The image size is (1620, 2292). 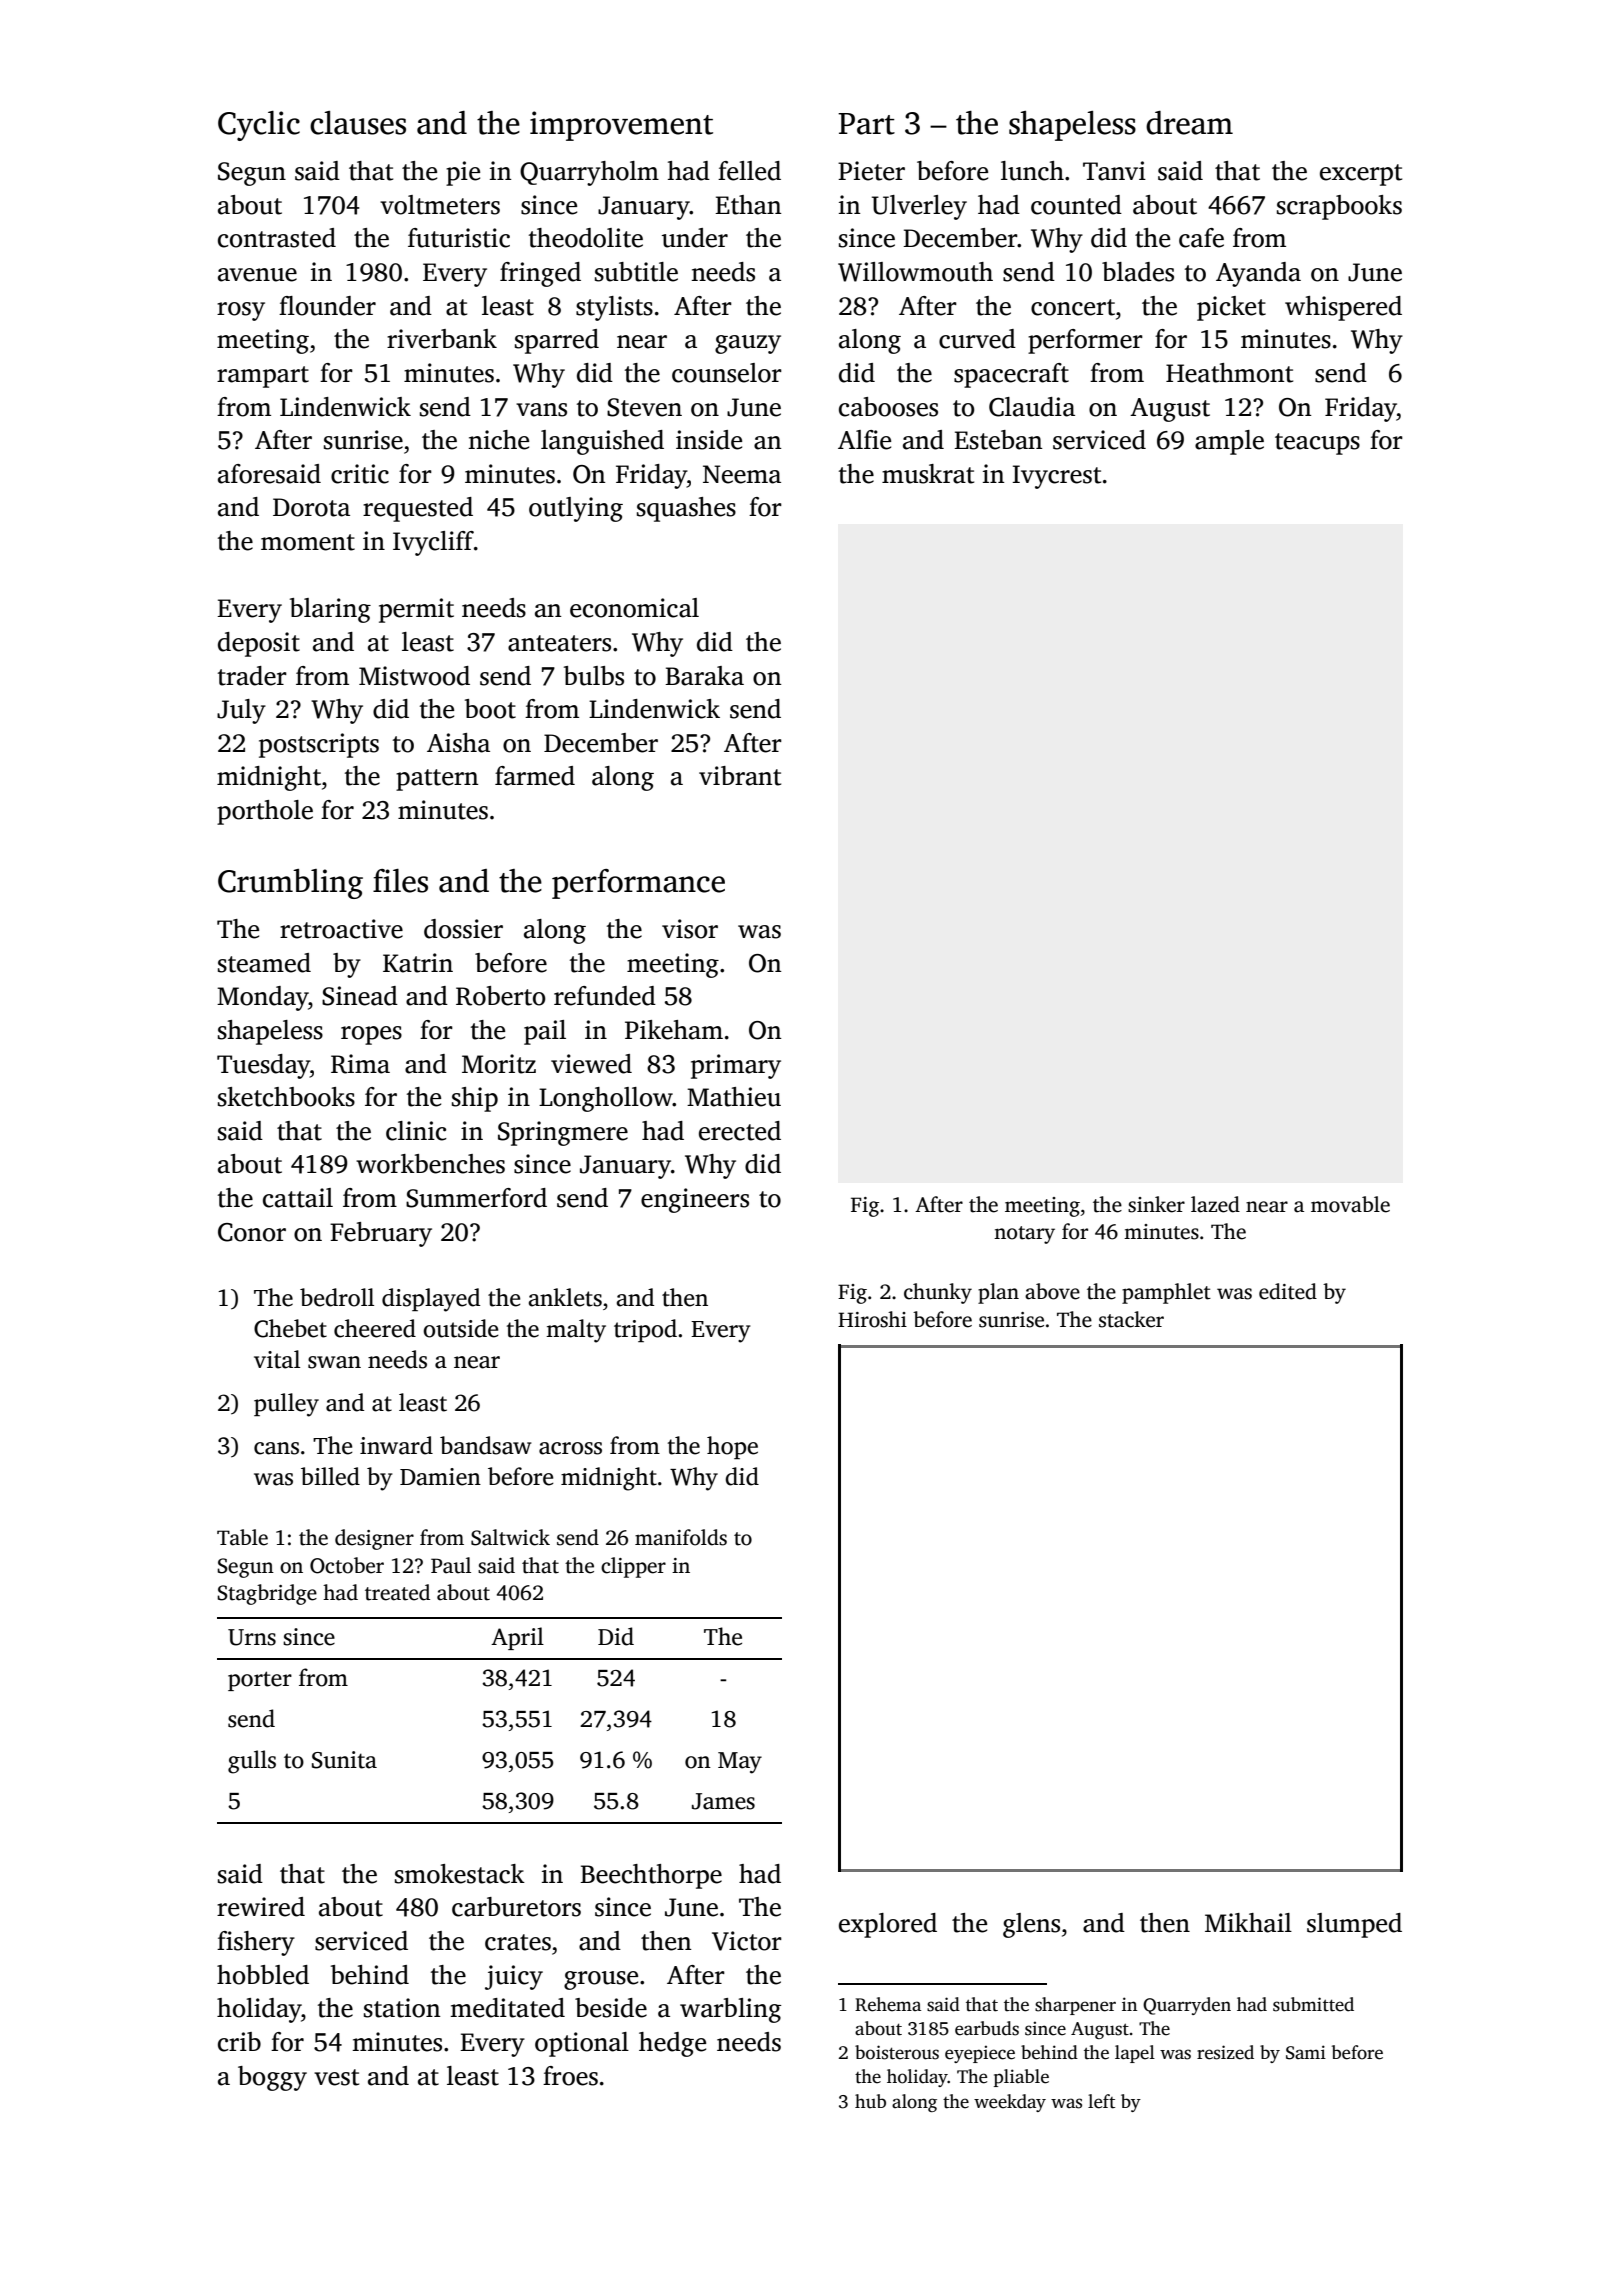 What do you see at coordinates (1057, 477) in the screenshot?
I see `Ivycrest` at bounding box center [1057, 477].
